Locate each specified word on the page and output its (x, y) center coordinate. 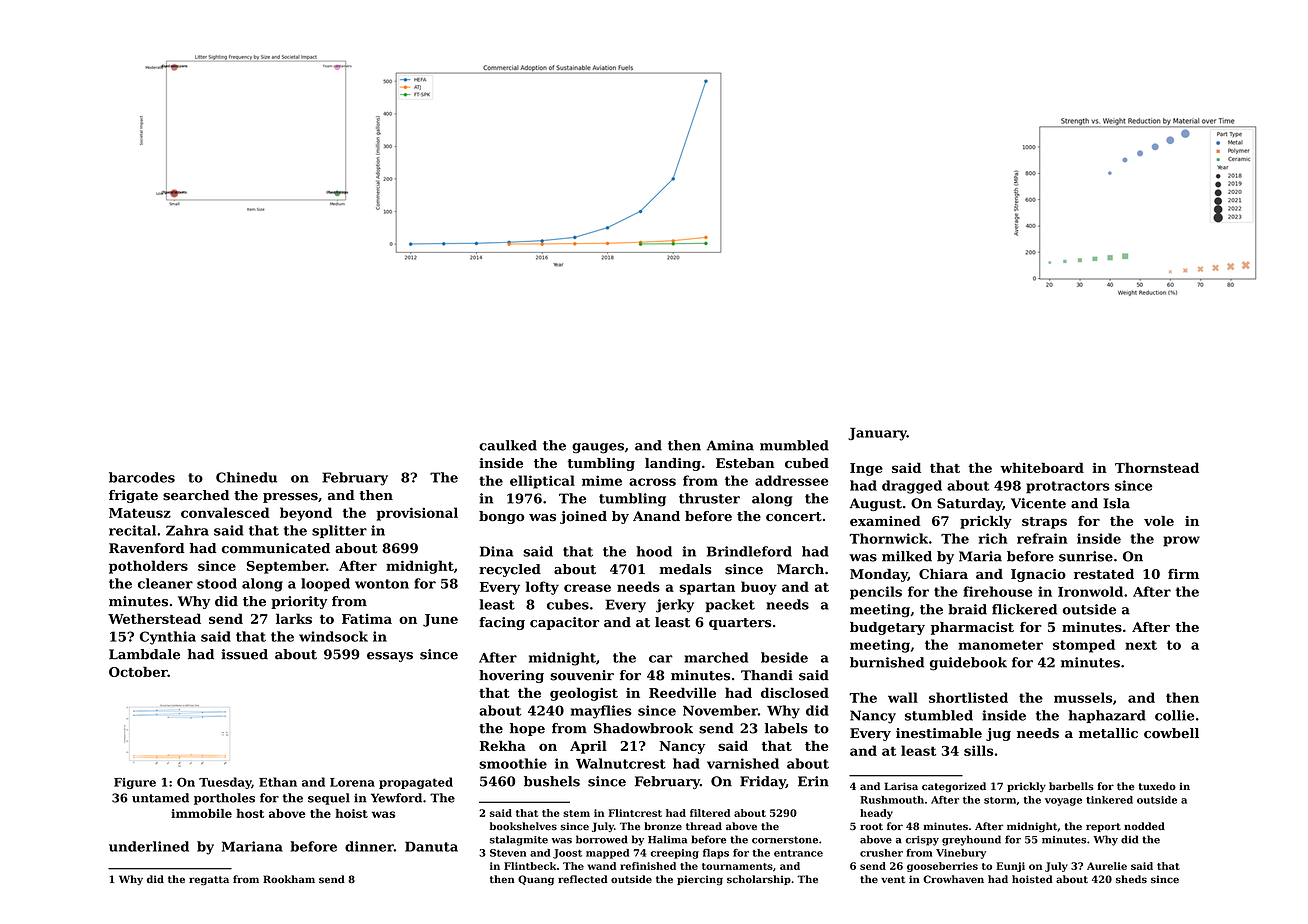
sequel (329, 799)
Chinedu (246, 477)
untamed (160, 798)
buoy (759, 588)
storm (1000, 800)
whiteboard (1042, 467)
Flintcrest (635, 813)
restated (1104, 574)
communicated (276, 548)
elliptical (542, 482)
